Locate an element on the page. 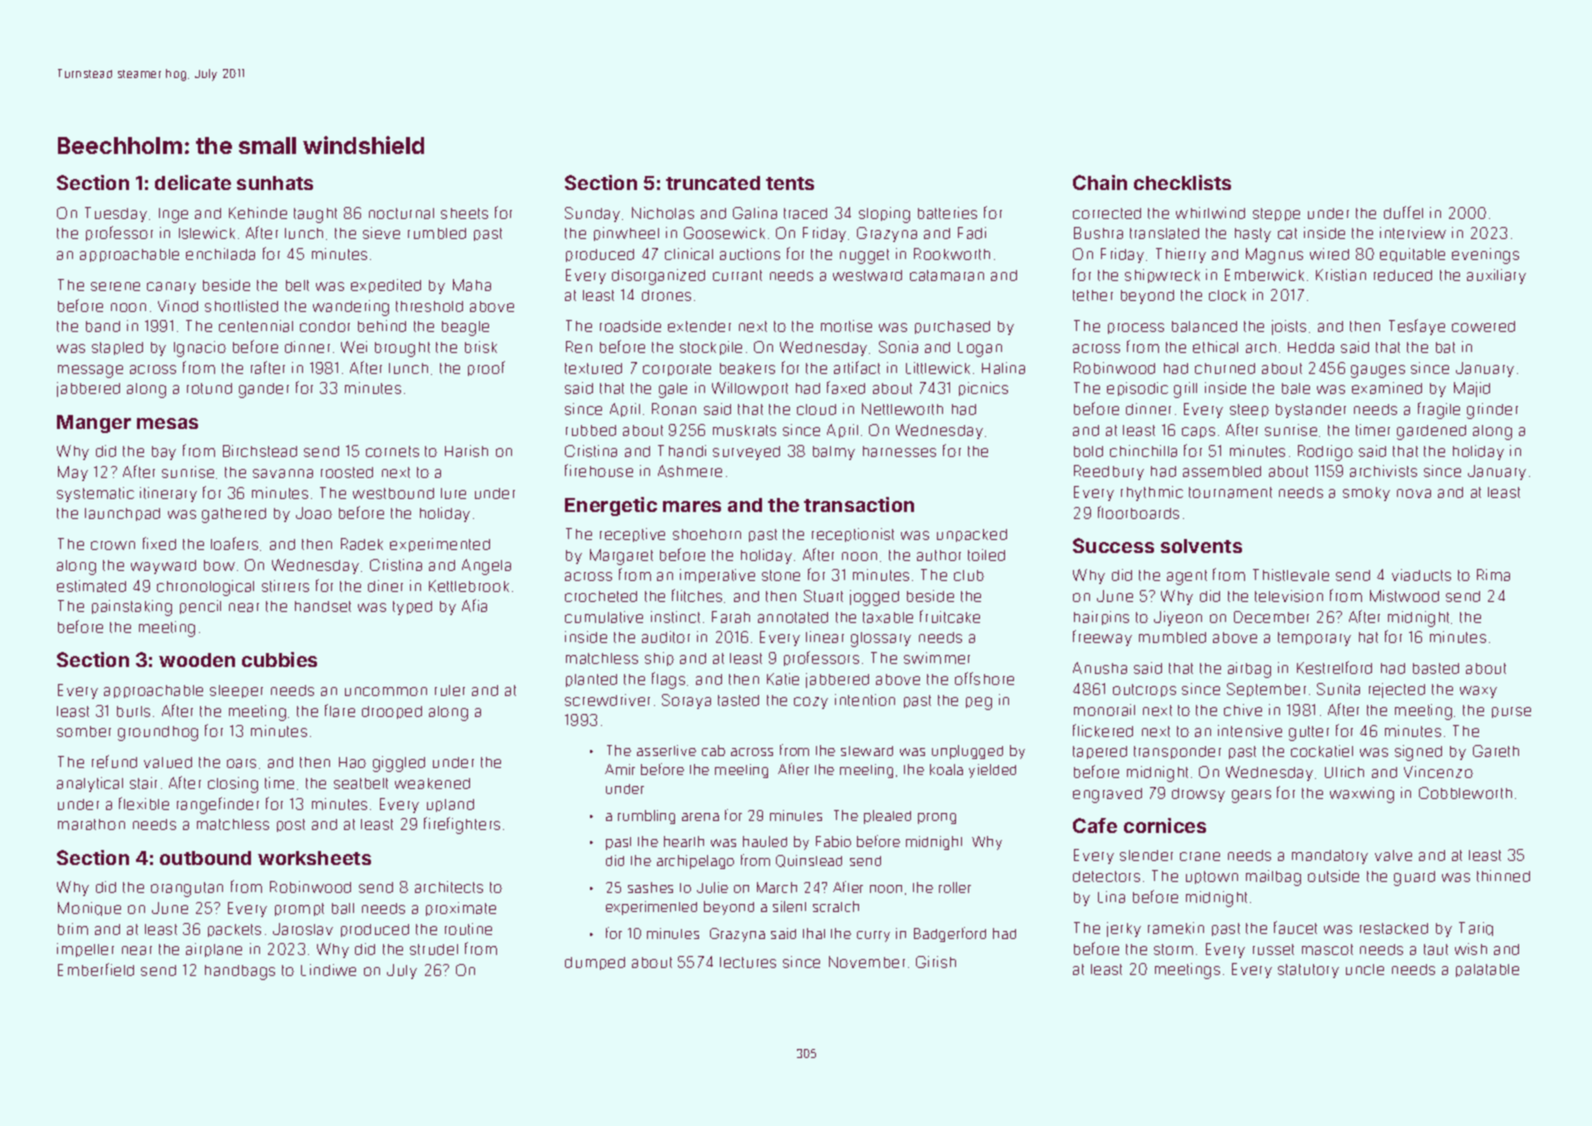 Image resolution: width=1592 pixels, height=1126 pixels. checklists is located at coordinates (1182, 182).
